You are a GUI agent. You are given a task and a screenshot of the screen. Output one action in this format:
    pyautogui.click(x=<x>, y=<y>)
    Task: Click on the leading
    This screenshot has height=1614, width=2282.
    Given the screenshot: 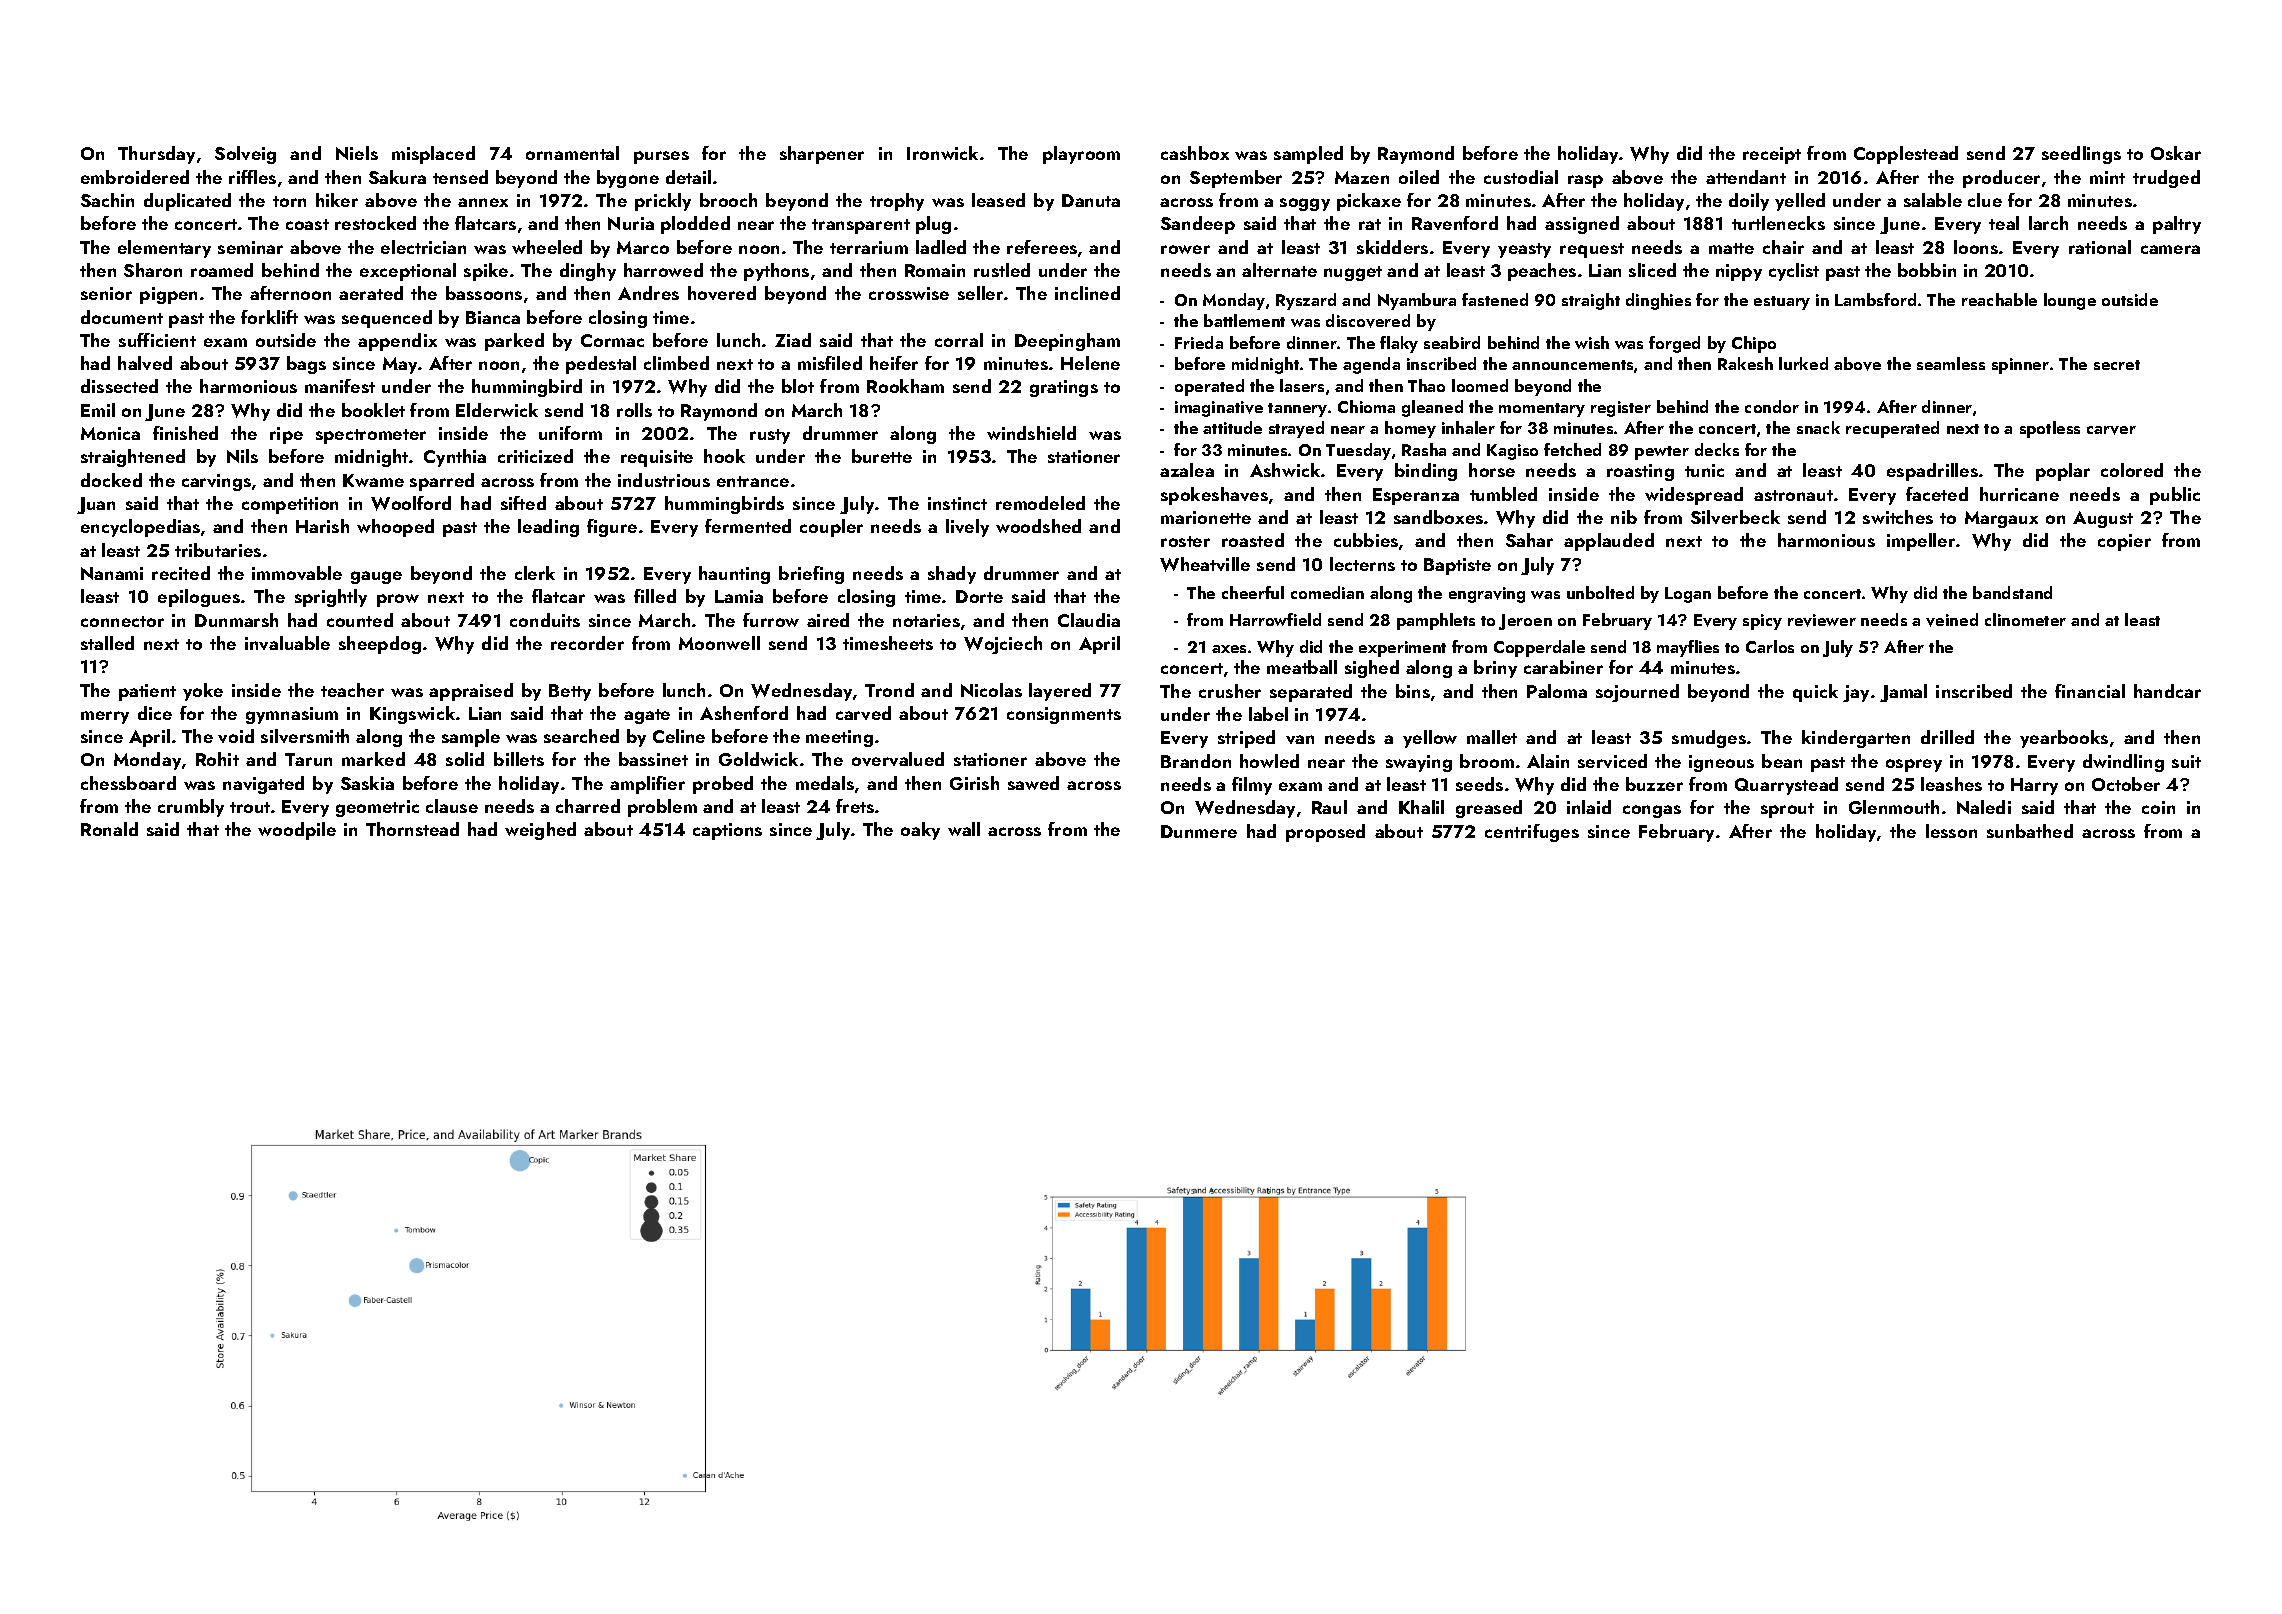 What is the action you would take?
    pyautogui.click(x=548, y=528)
